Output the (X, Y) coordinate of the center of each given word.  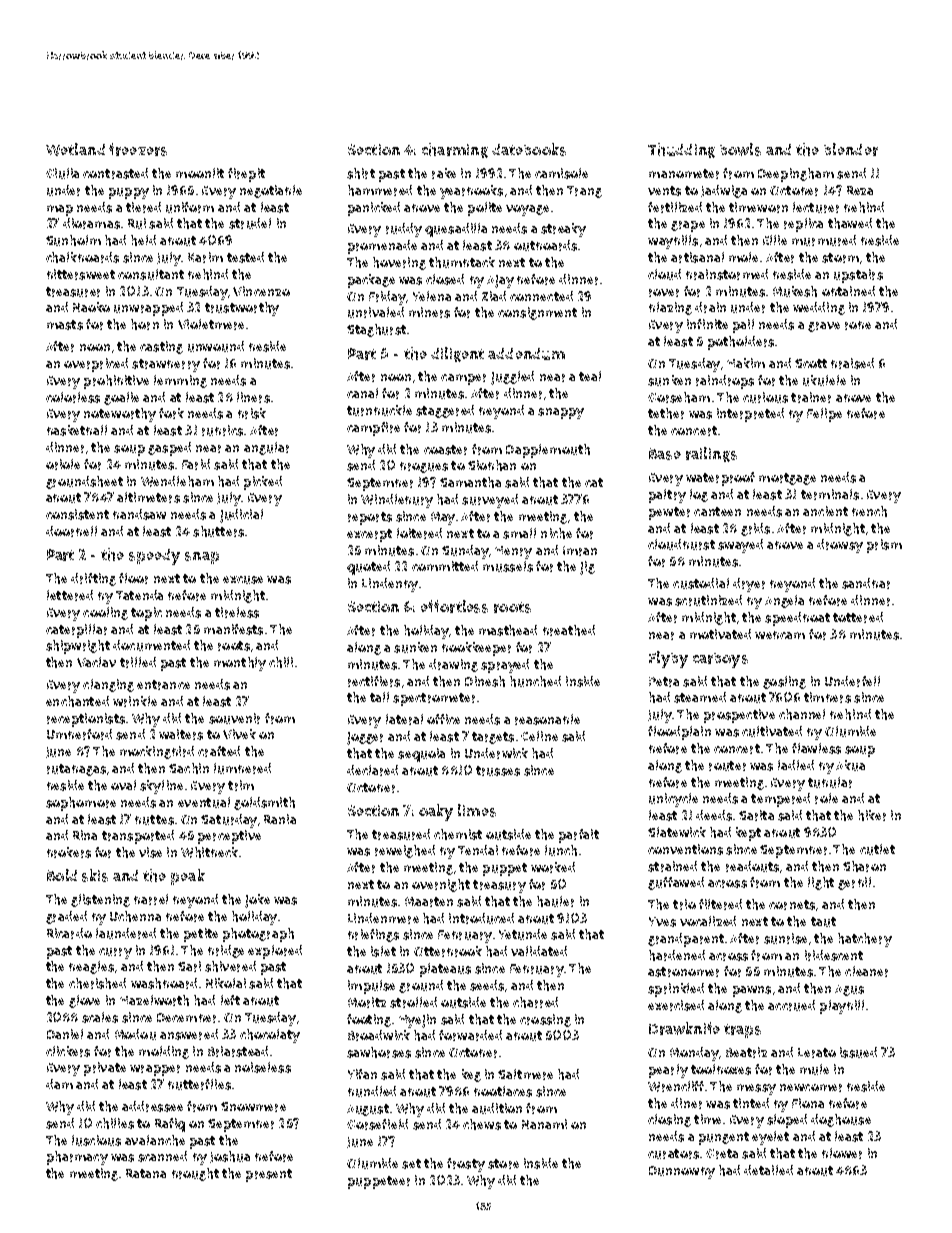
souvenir (234, 718)
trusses (498, 771)
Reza (860, 190)
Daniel (65, 1034)
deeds (714, 815)
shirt (361, 173)
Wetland (75, 149)
